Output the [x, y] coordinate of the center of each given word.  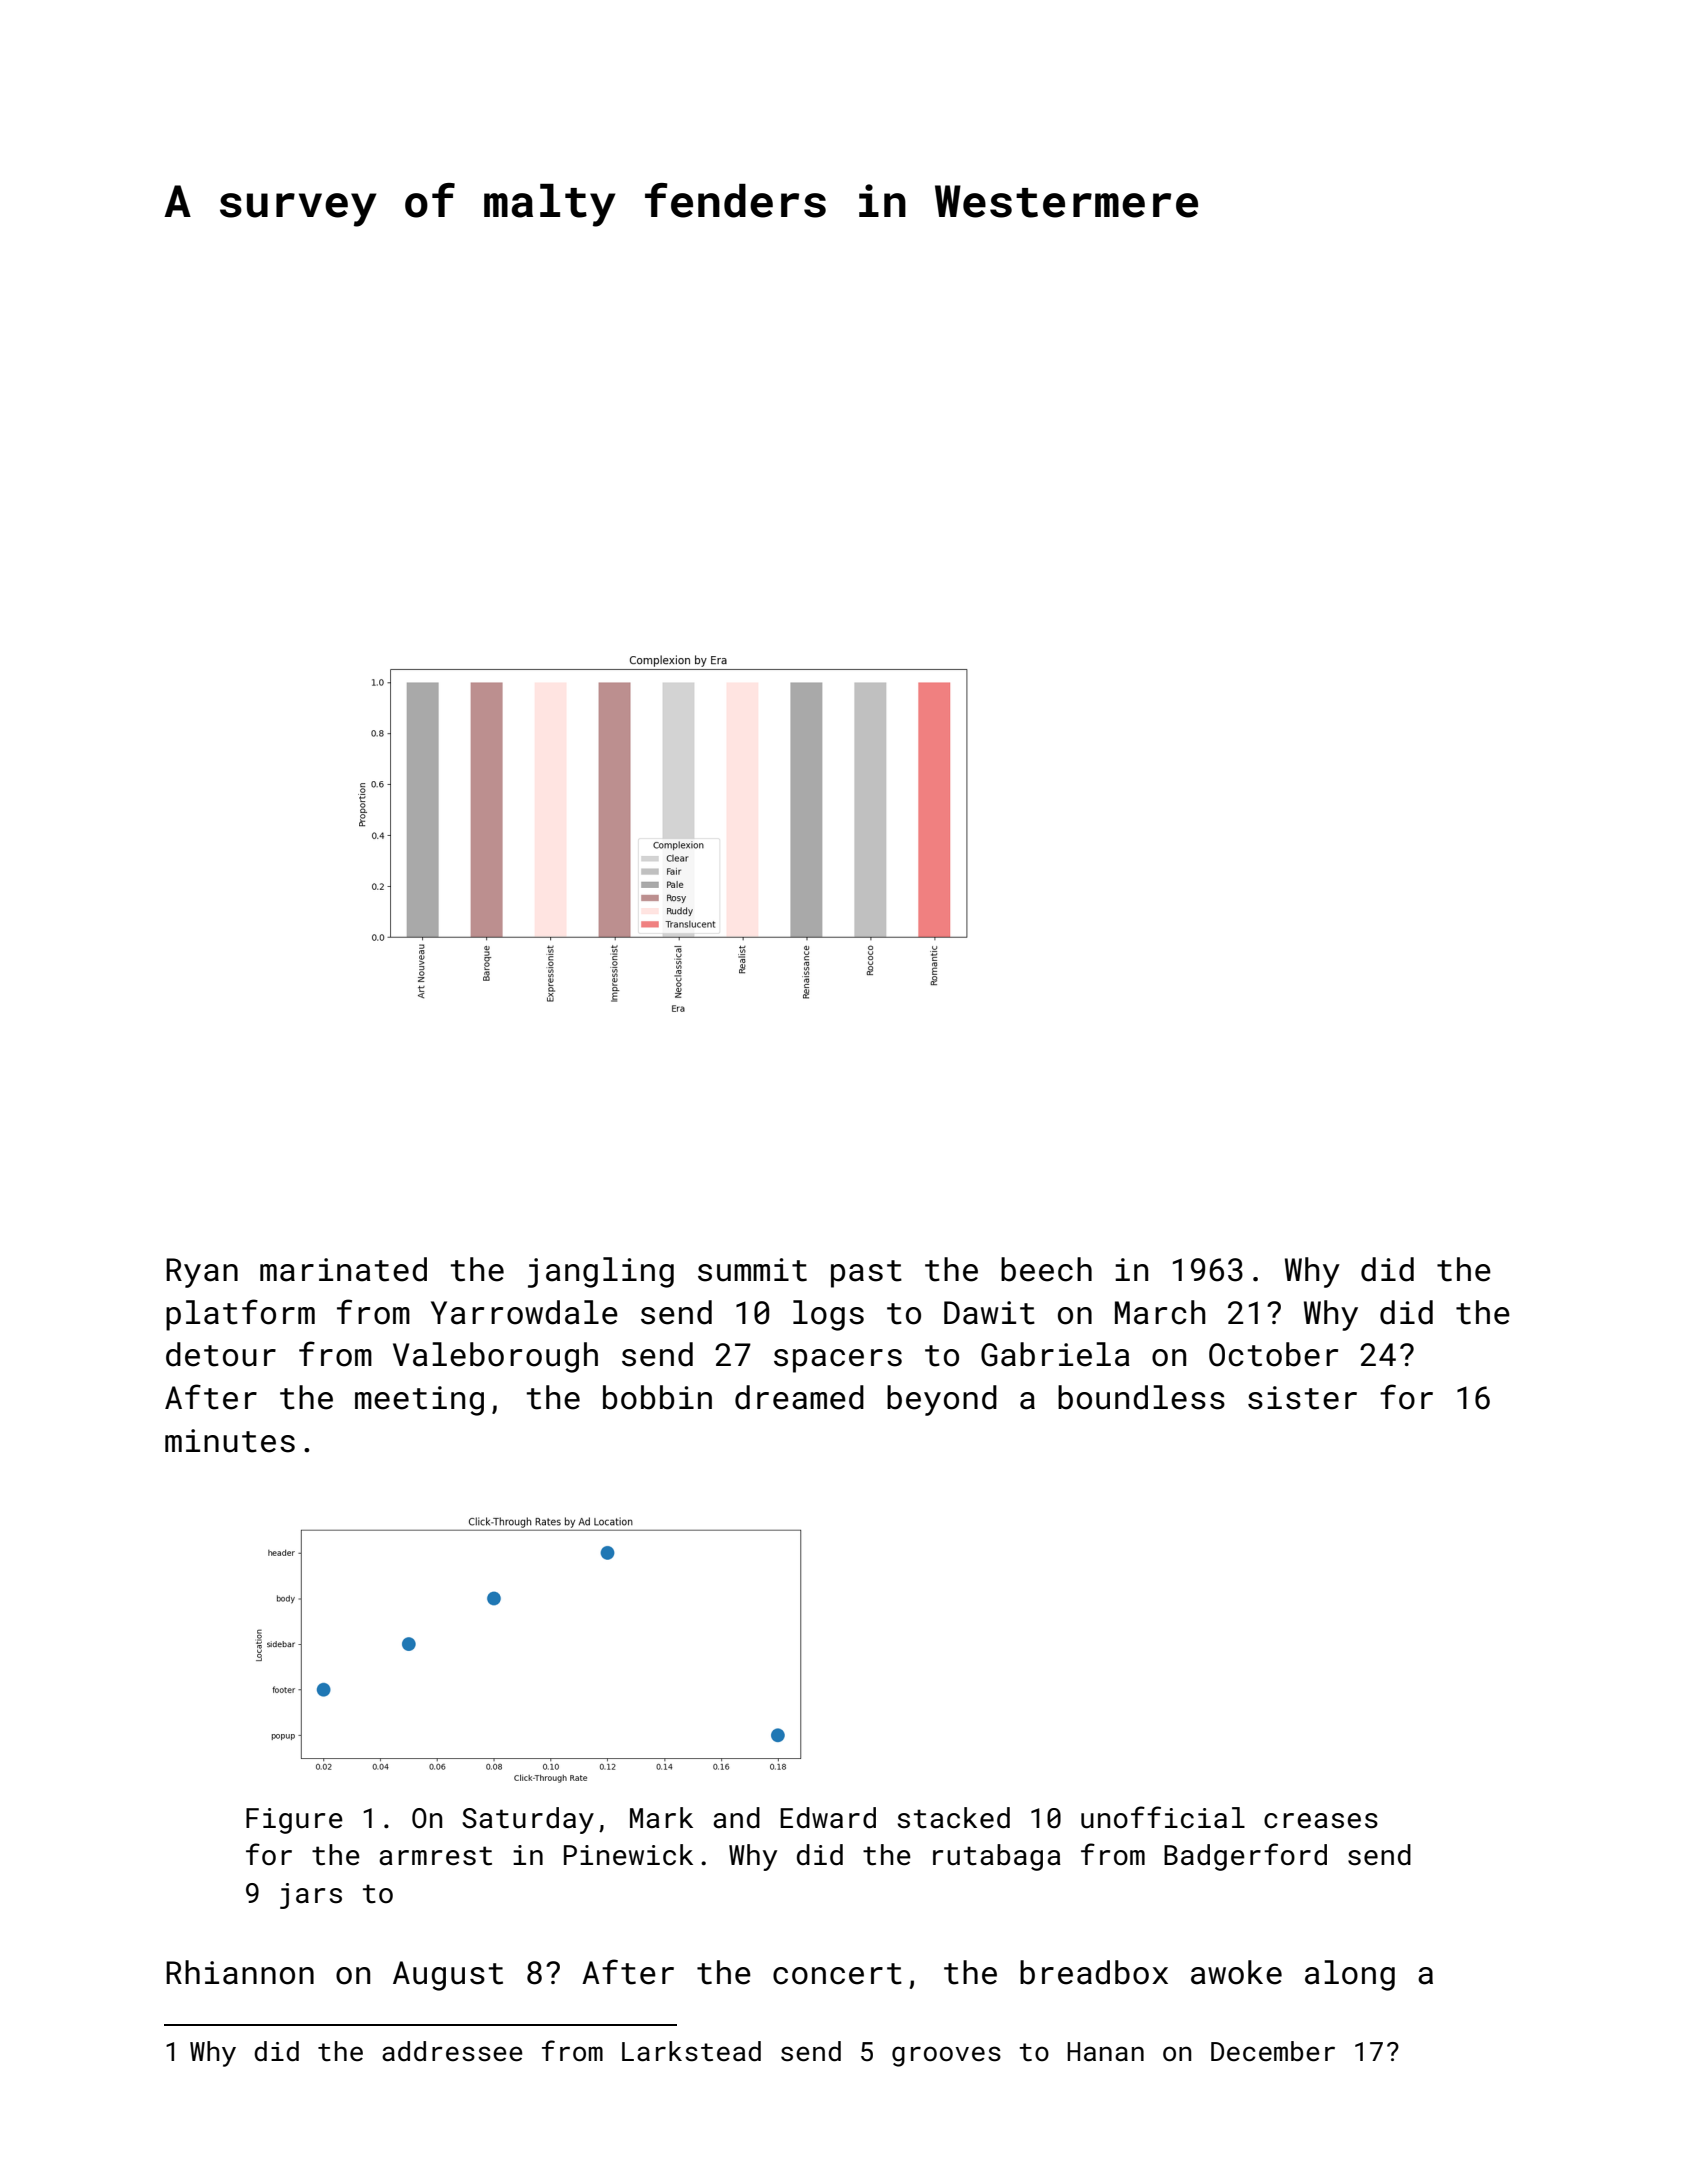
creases [1321, 1821]
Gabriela [1055, 1354]
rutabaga [997, 1857]
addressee [452, 2051]
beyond [942, 1400]
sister [1302, 1398]
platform [240, 1315]
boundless [1141, 1397]
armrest [435, 1856]
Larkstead [691, 2051]
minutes [230, 1441]
